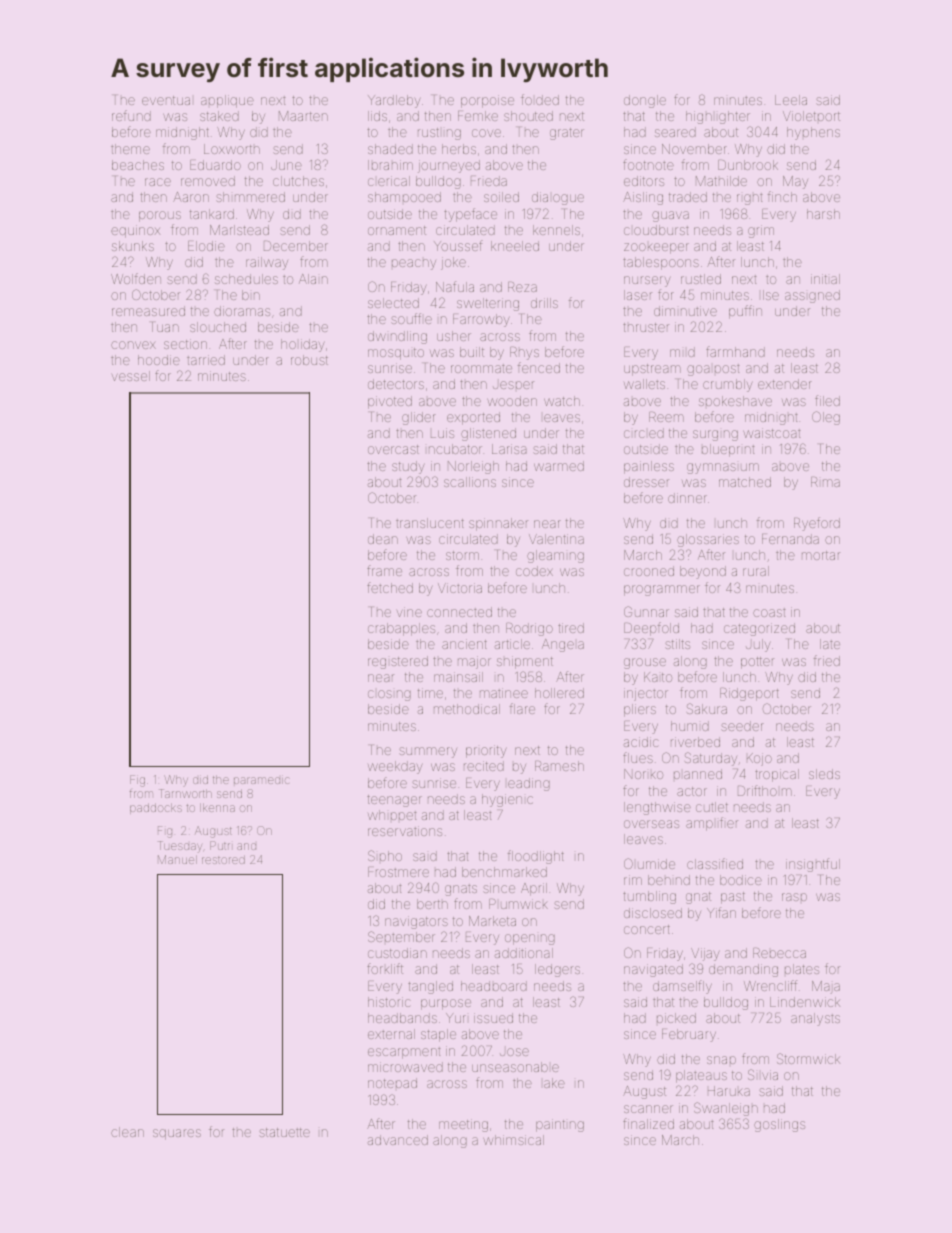 This page has width=952, height=1233. Describe the element at coordinates (748, 165) in the page. I see `Dunbrook` at that location.
